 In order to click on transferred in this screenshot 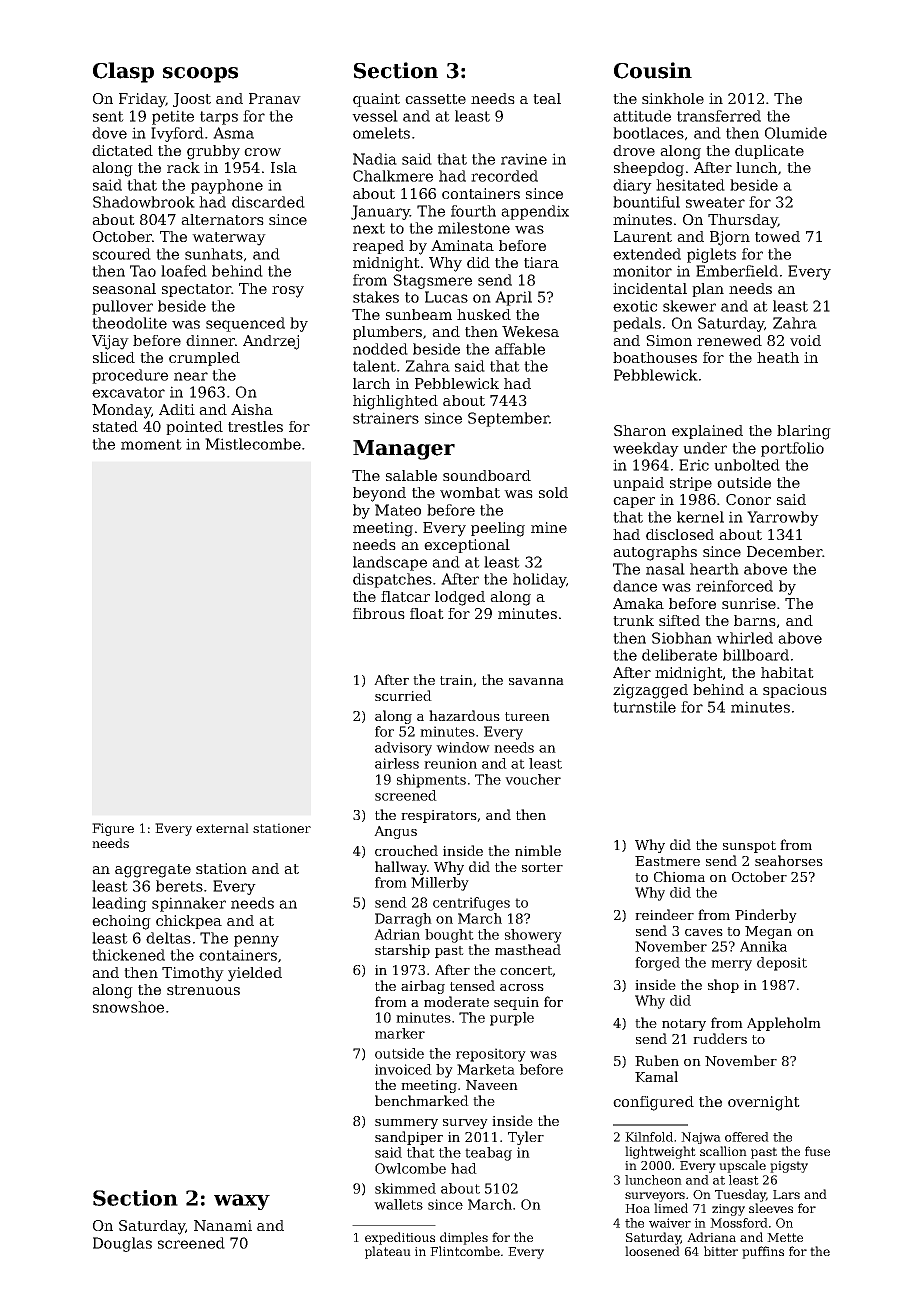, I will do `click(719, 116)`.
